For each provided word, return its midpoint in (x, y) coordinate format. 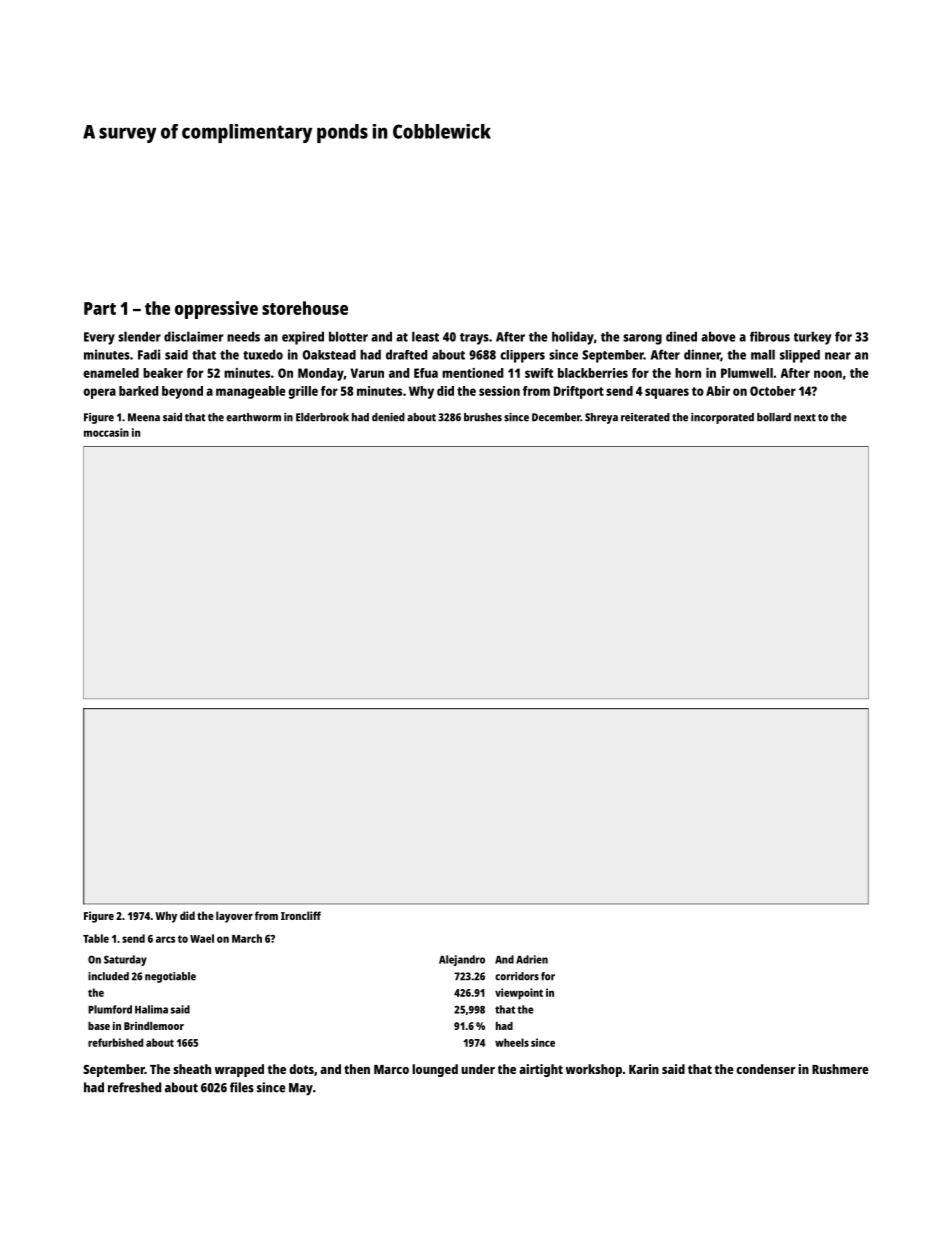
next (805, 418)
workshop (594, 1070)
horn (688, 373)
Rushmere (840, 1069)
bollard (774, 417)
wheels (512, 1042)
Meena (144, 417)
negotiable (170, 977)
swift (539, 373)
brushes (483, 417)
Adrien (532, 959)
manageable (251, 392)
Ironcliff (301, 915)
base (99, 1026)
